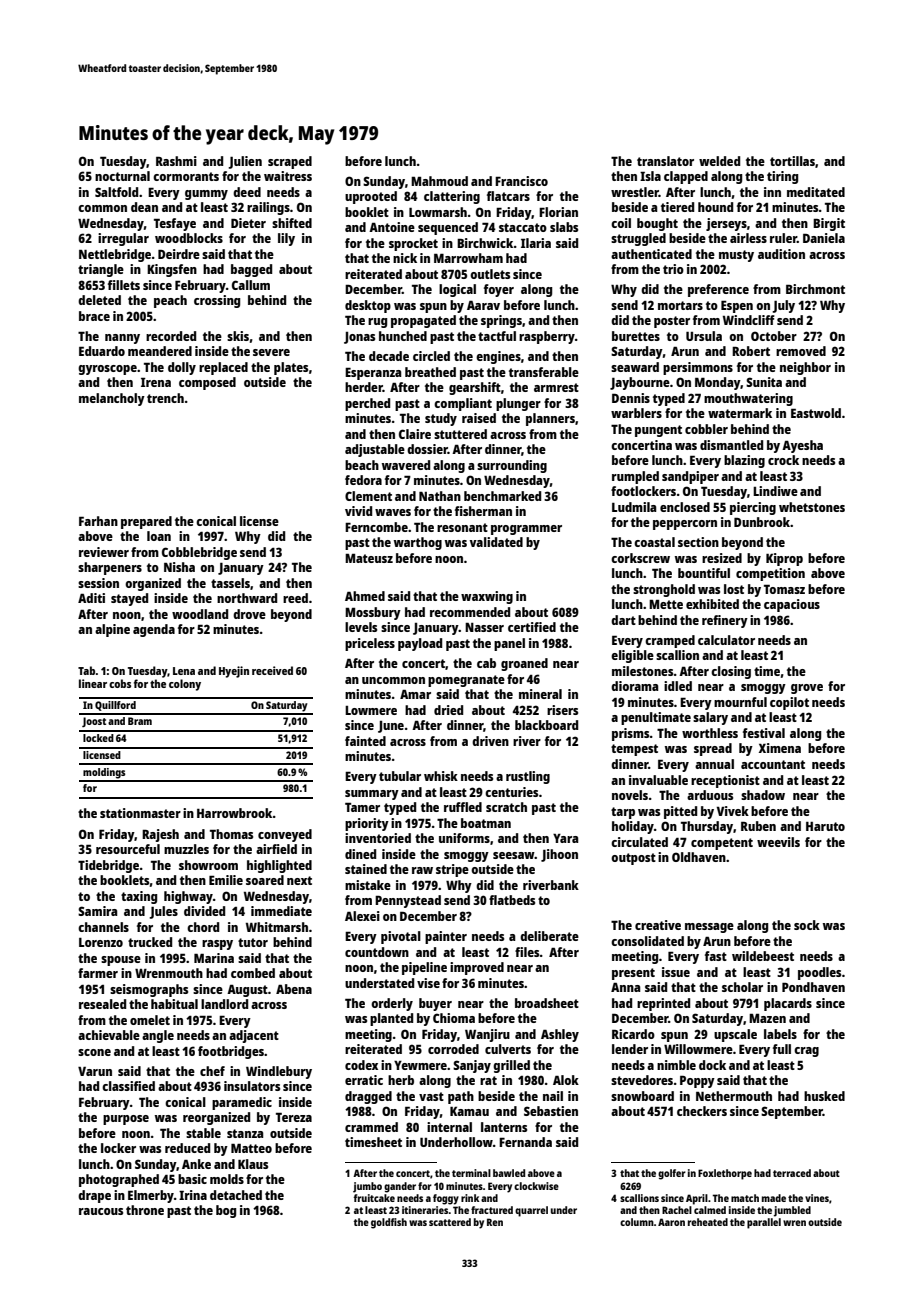  I want to click on tortillas, so click(792, 161).
